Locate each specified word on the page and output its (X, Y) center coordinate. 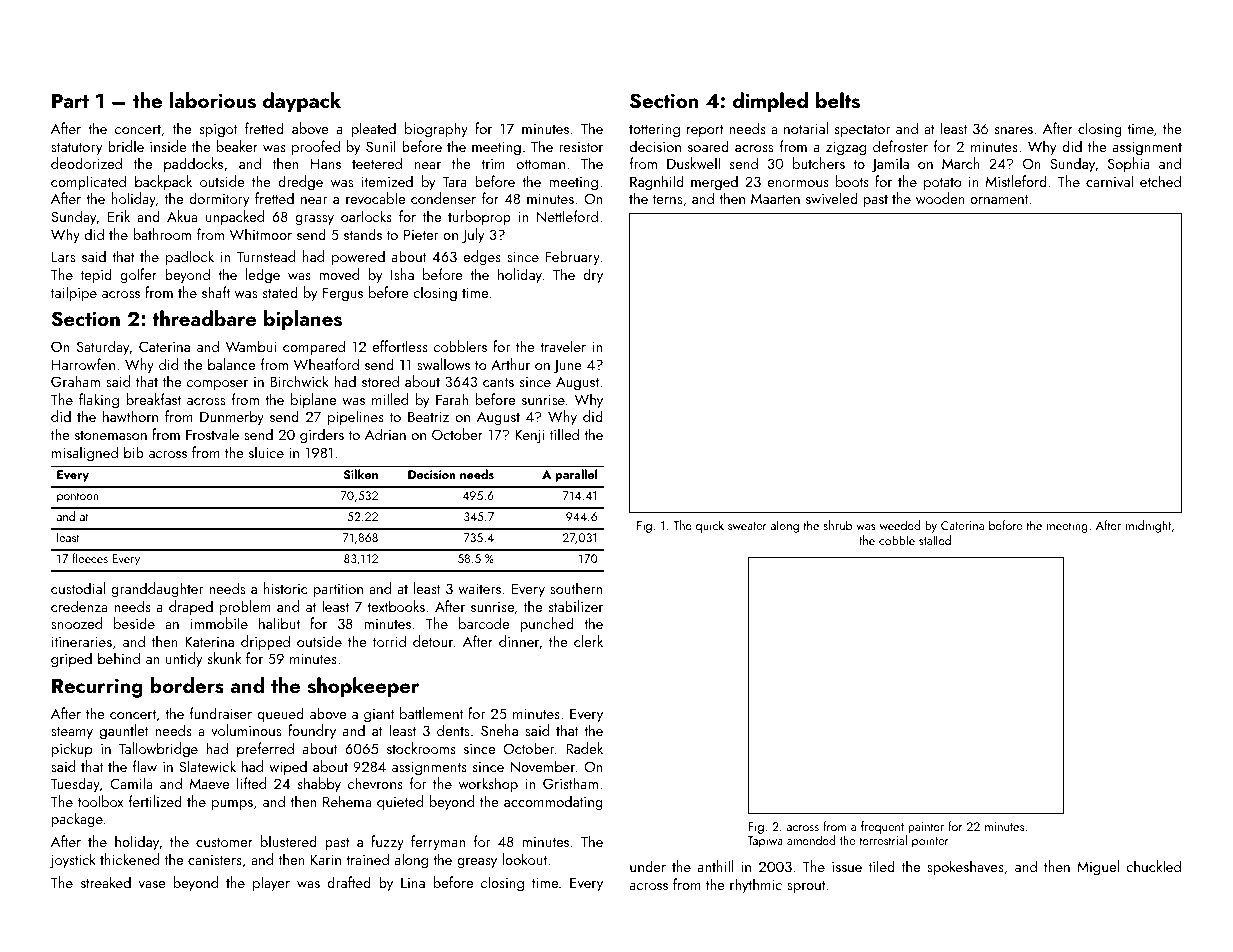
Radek (584, 748)
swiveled (832, 198)
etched (1160, 181)
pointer (930, 842)
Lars (63, 256)
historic (285, 588)
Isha (402, 274)
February (573, 257)
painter (926, 828)
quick (710, 526)
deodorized (86, 163)
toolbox (100, 801)
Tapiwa (765, 842)
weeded (900, 525)
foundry (312, 731)
